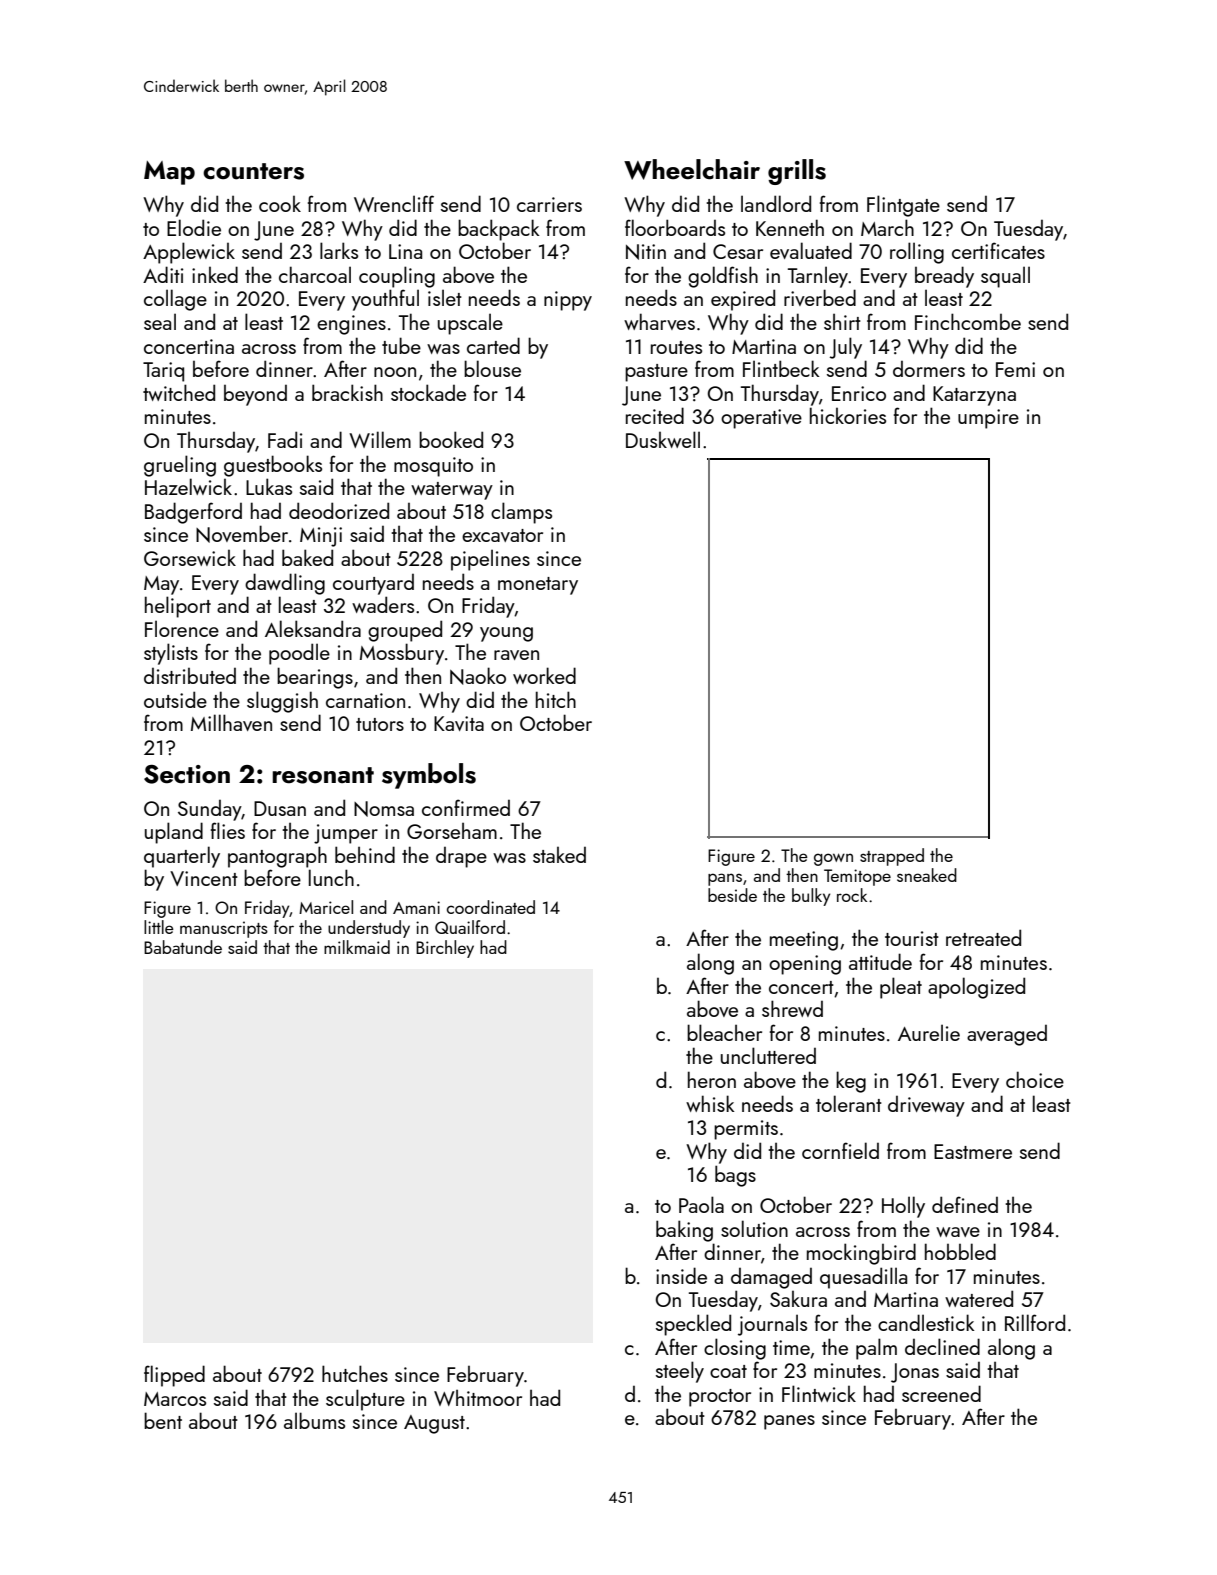 This page has width=1217, height=1575. Describe the element at coordinates (1007, 1035) in the page. I see `averaged` at that location.
